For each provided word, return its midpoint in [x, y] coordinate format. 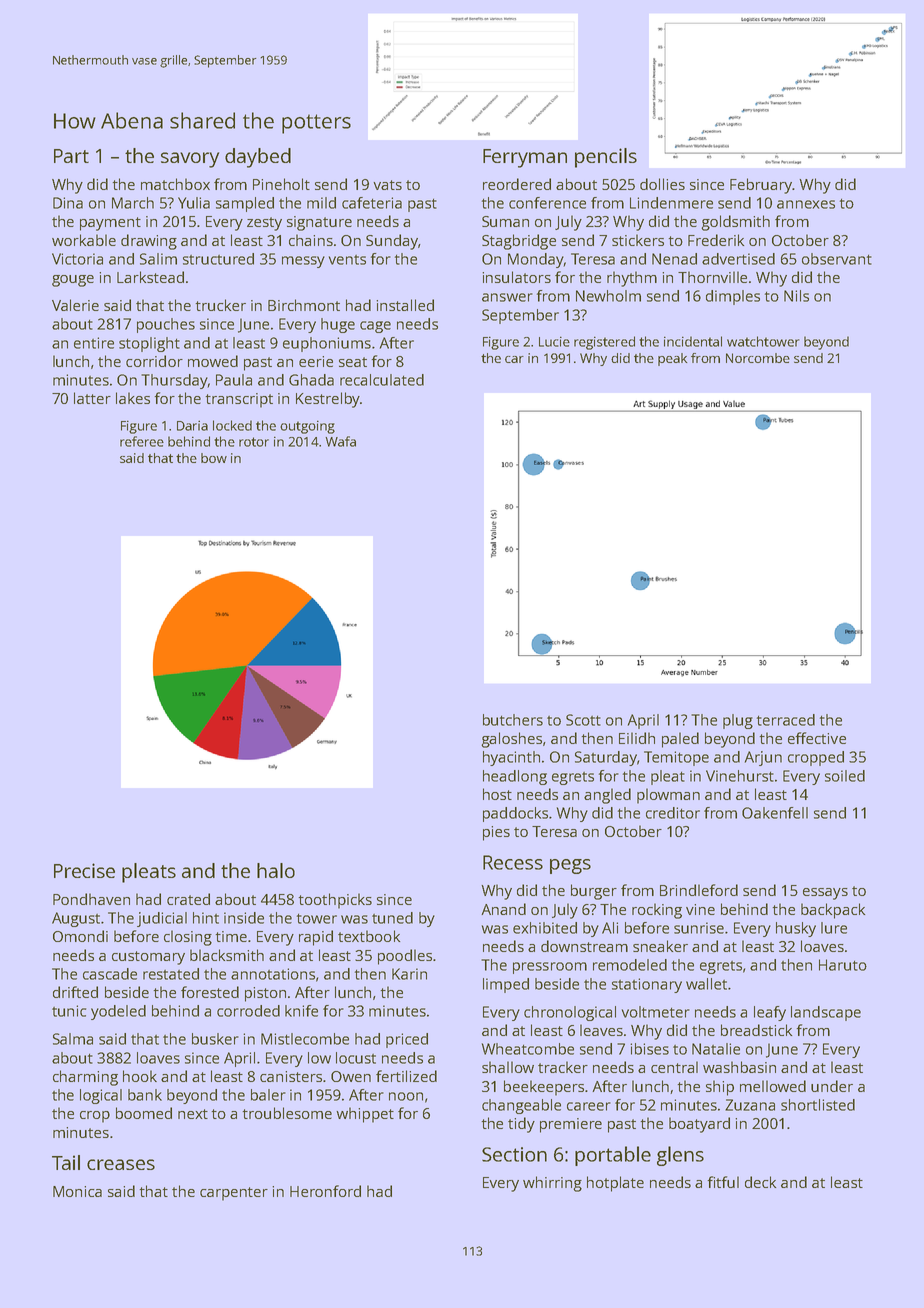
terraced [786, 720]
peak [672, 359]
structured [218, 259]
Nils [796, 296]
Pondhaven [91, 899]
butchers [513, 720]
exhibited [545, 928]
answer [507, 297]
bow [214, 458]
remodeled [630, 965]
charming [85, 1078]
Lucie [554, 341]
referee [142, 441]
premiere [571, 1125]
